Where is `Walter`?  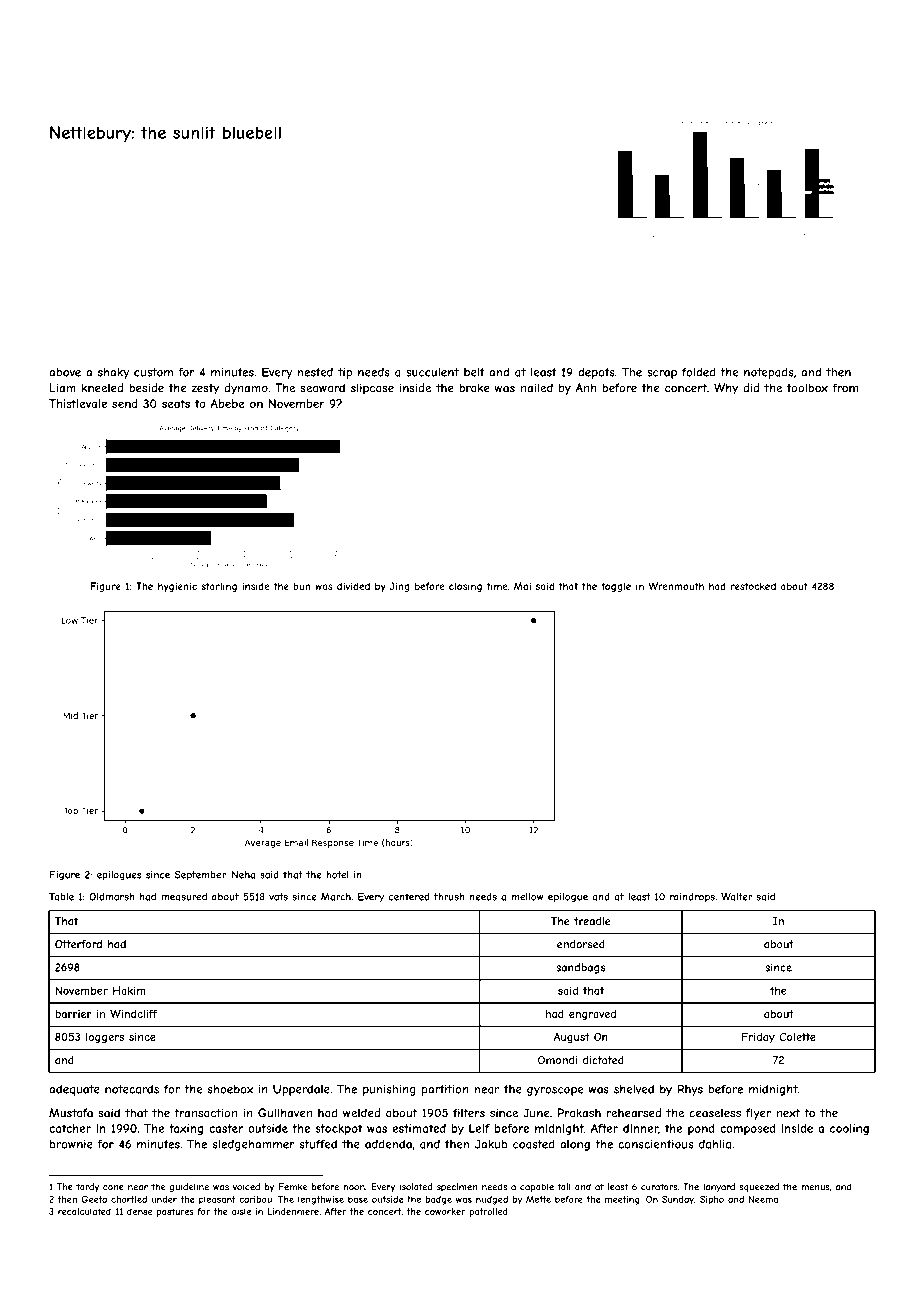 Walter is located at coordinates (736, 897).
